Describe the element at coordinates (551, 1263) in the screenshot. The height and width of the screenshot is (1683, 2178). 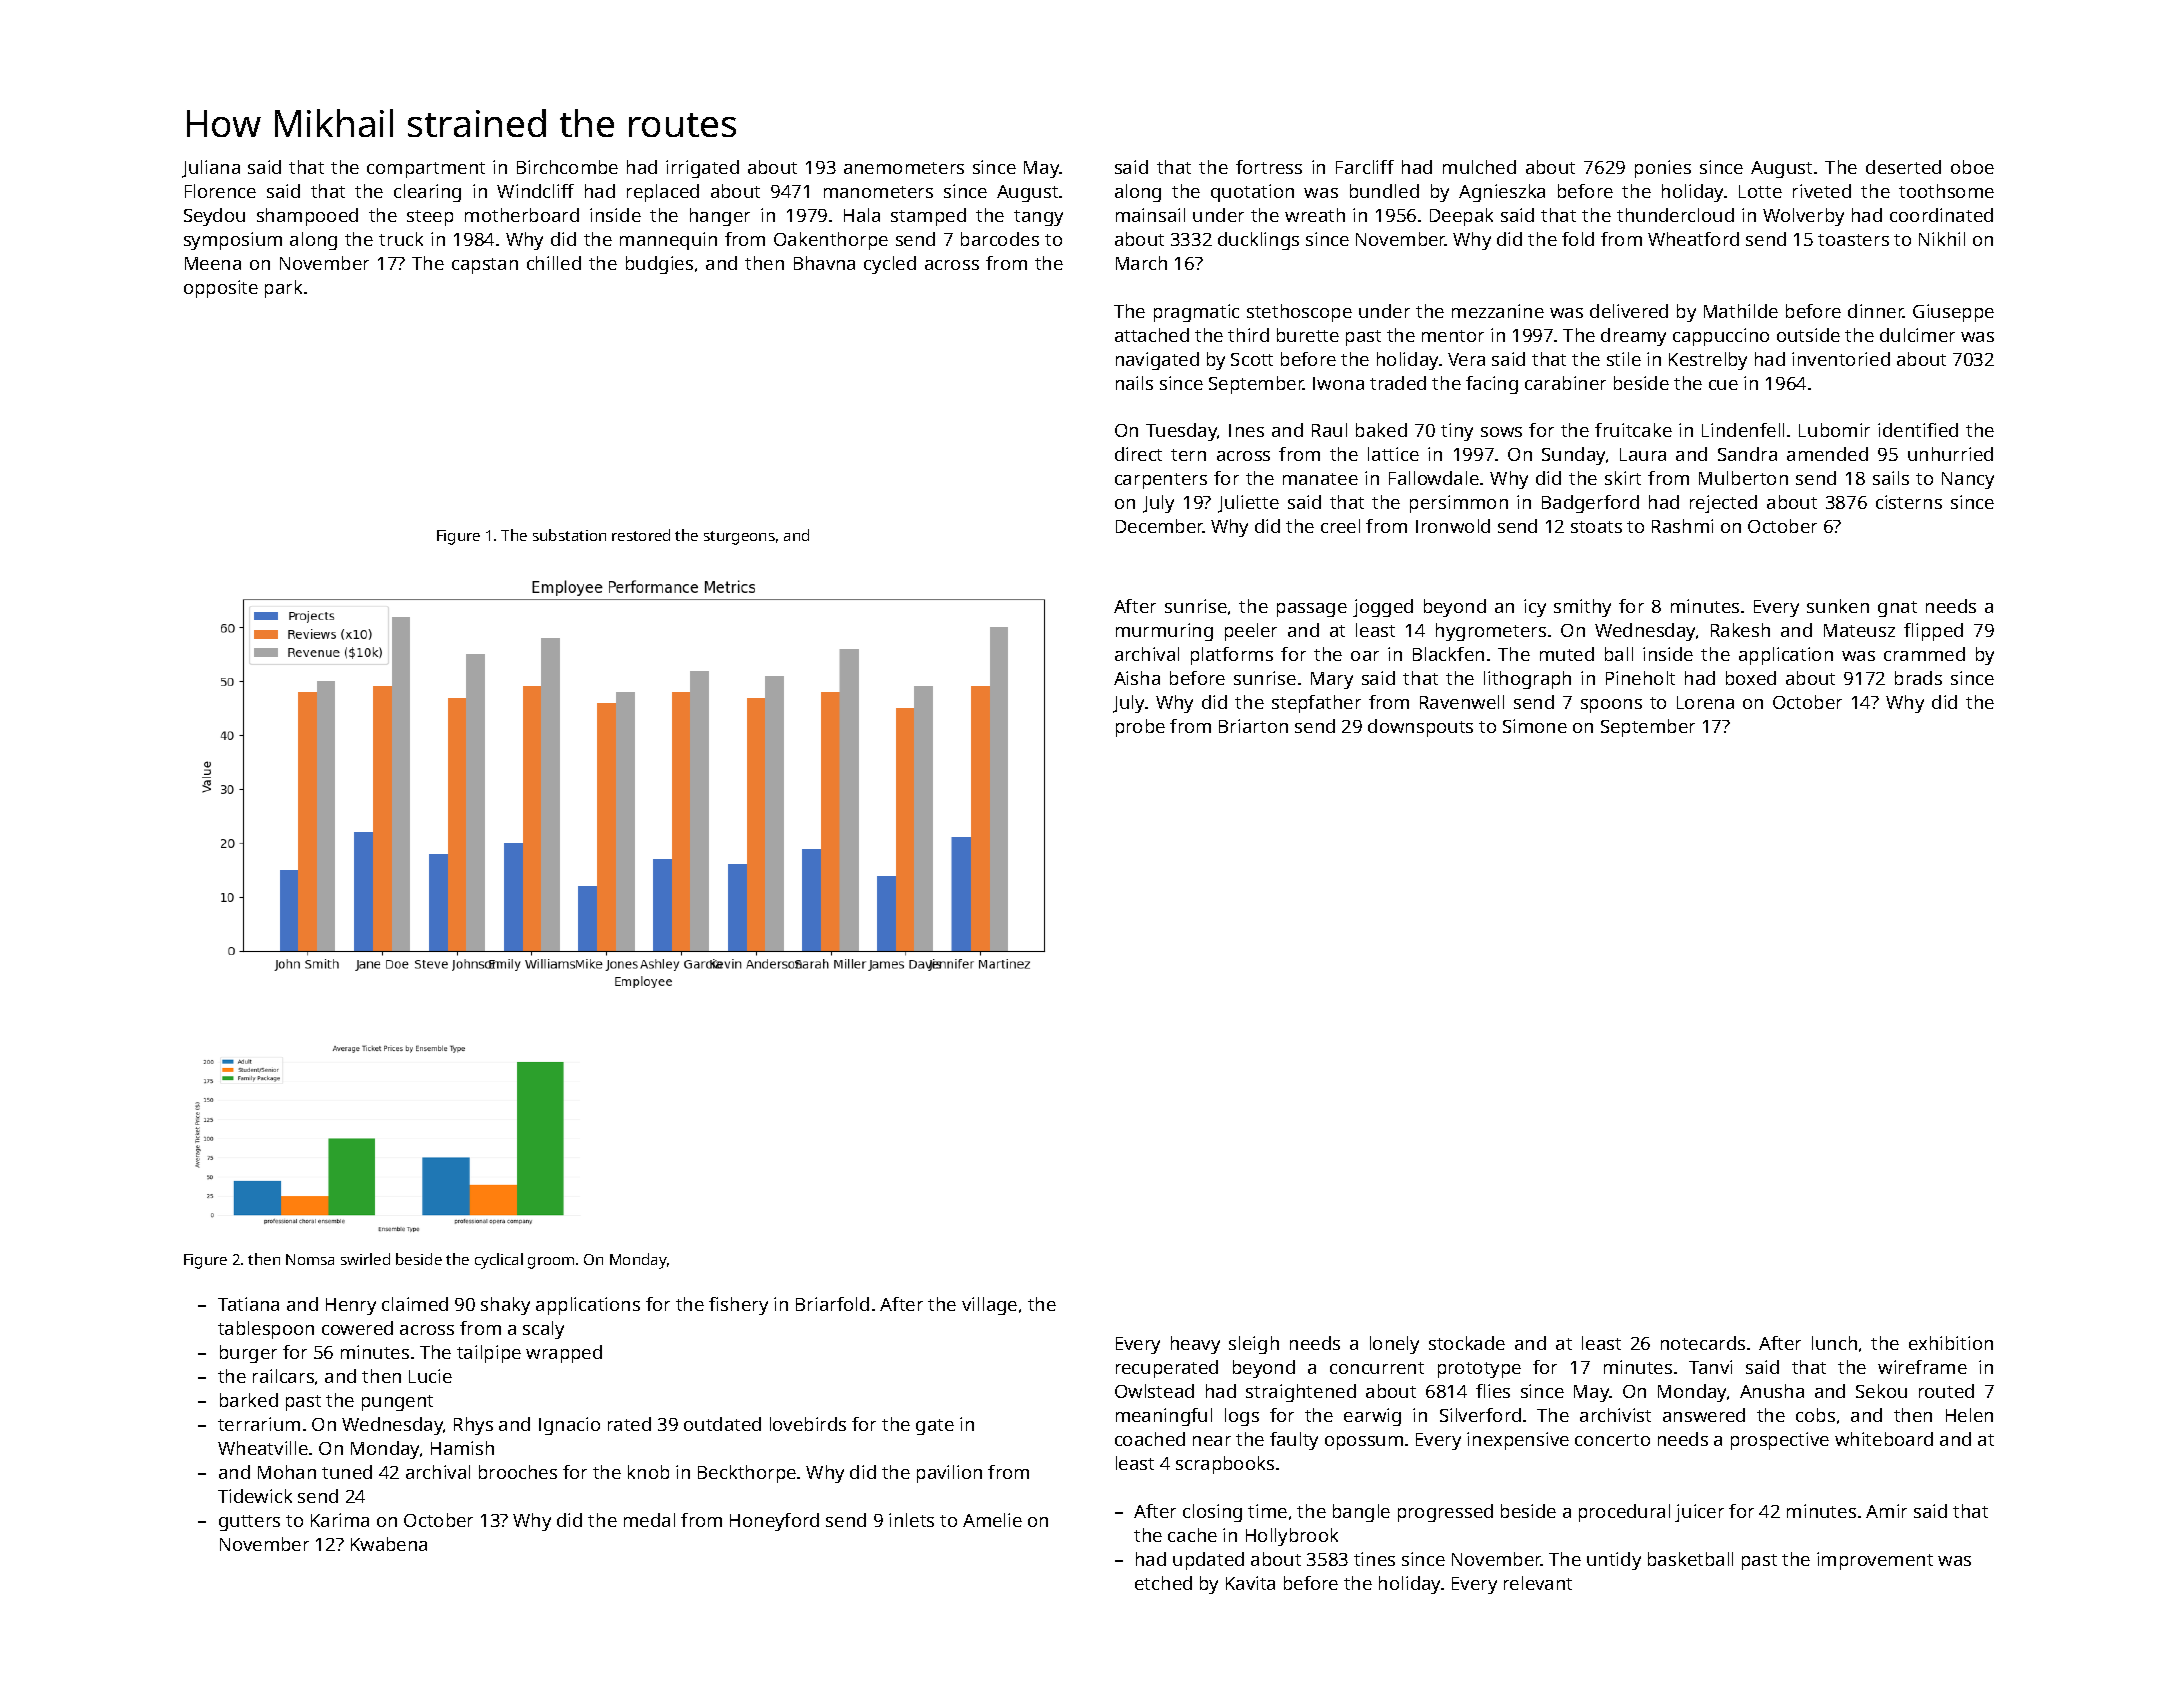
I see `groom` at that location.
